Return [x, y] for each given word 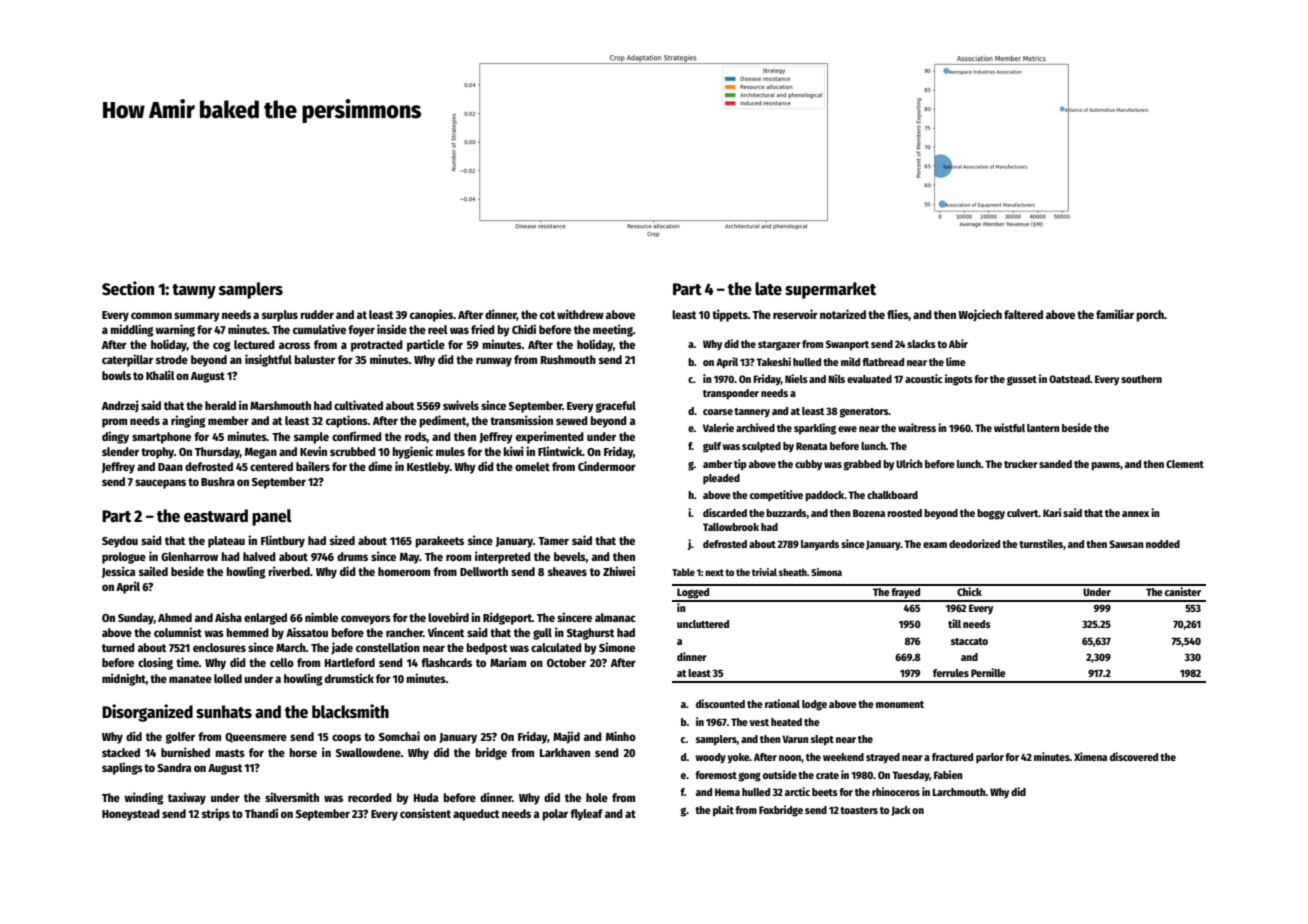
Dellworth [484, 571]
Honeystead [131, 815]
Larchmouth [959, 792]
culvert [1023, 513]
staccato [969, 641]
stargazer [779, 346]
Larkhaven [565, 752]
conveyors [366, 620]
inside [392, 329]
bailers [313, 466]
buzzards [786, 513]
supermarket [830, 290]
